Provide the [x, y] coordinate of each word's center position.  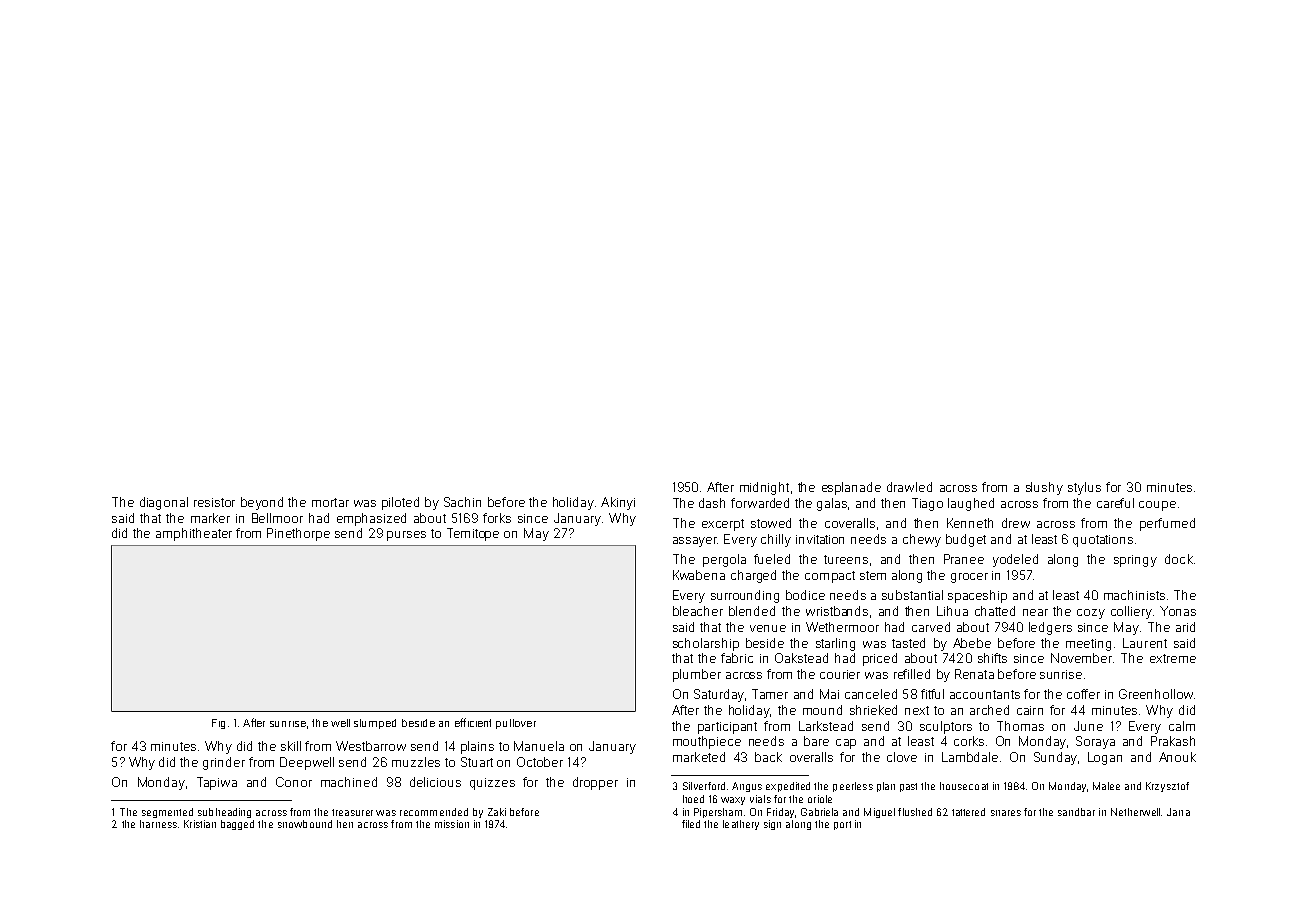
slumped [375, 724]
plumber [697, 675]
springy [1135, 561]
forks [497, 518]
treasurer [352, 812]
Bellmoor [277, 518]
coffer [1083, 694]
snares [1006, 813]
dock [1179, 559]
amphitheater [194, 534]
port [842, 825]
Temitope [473, 534]
